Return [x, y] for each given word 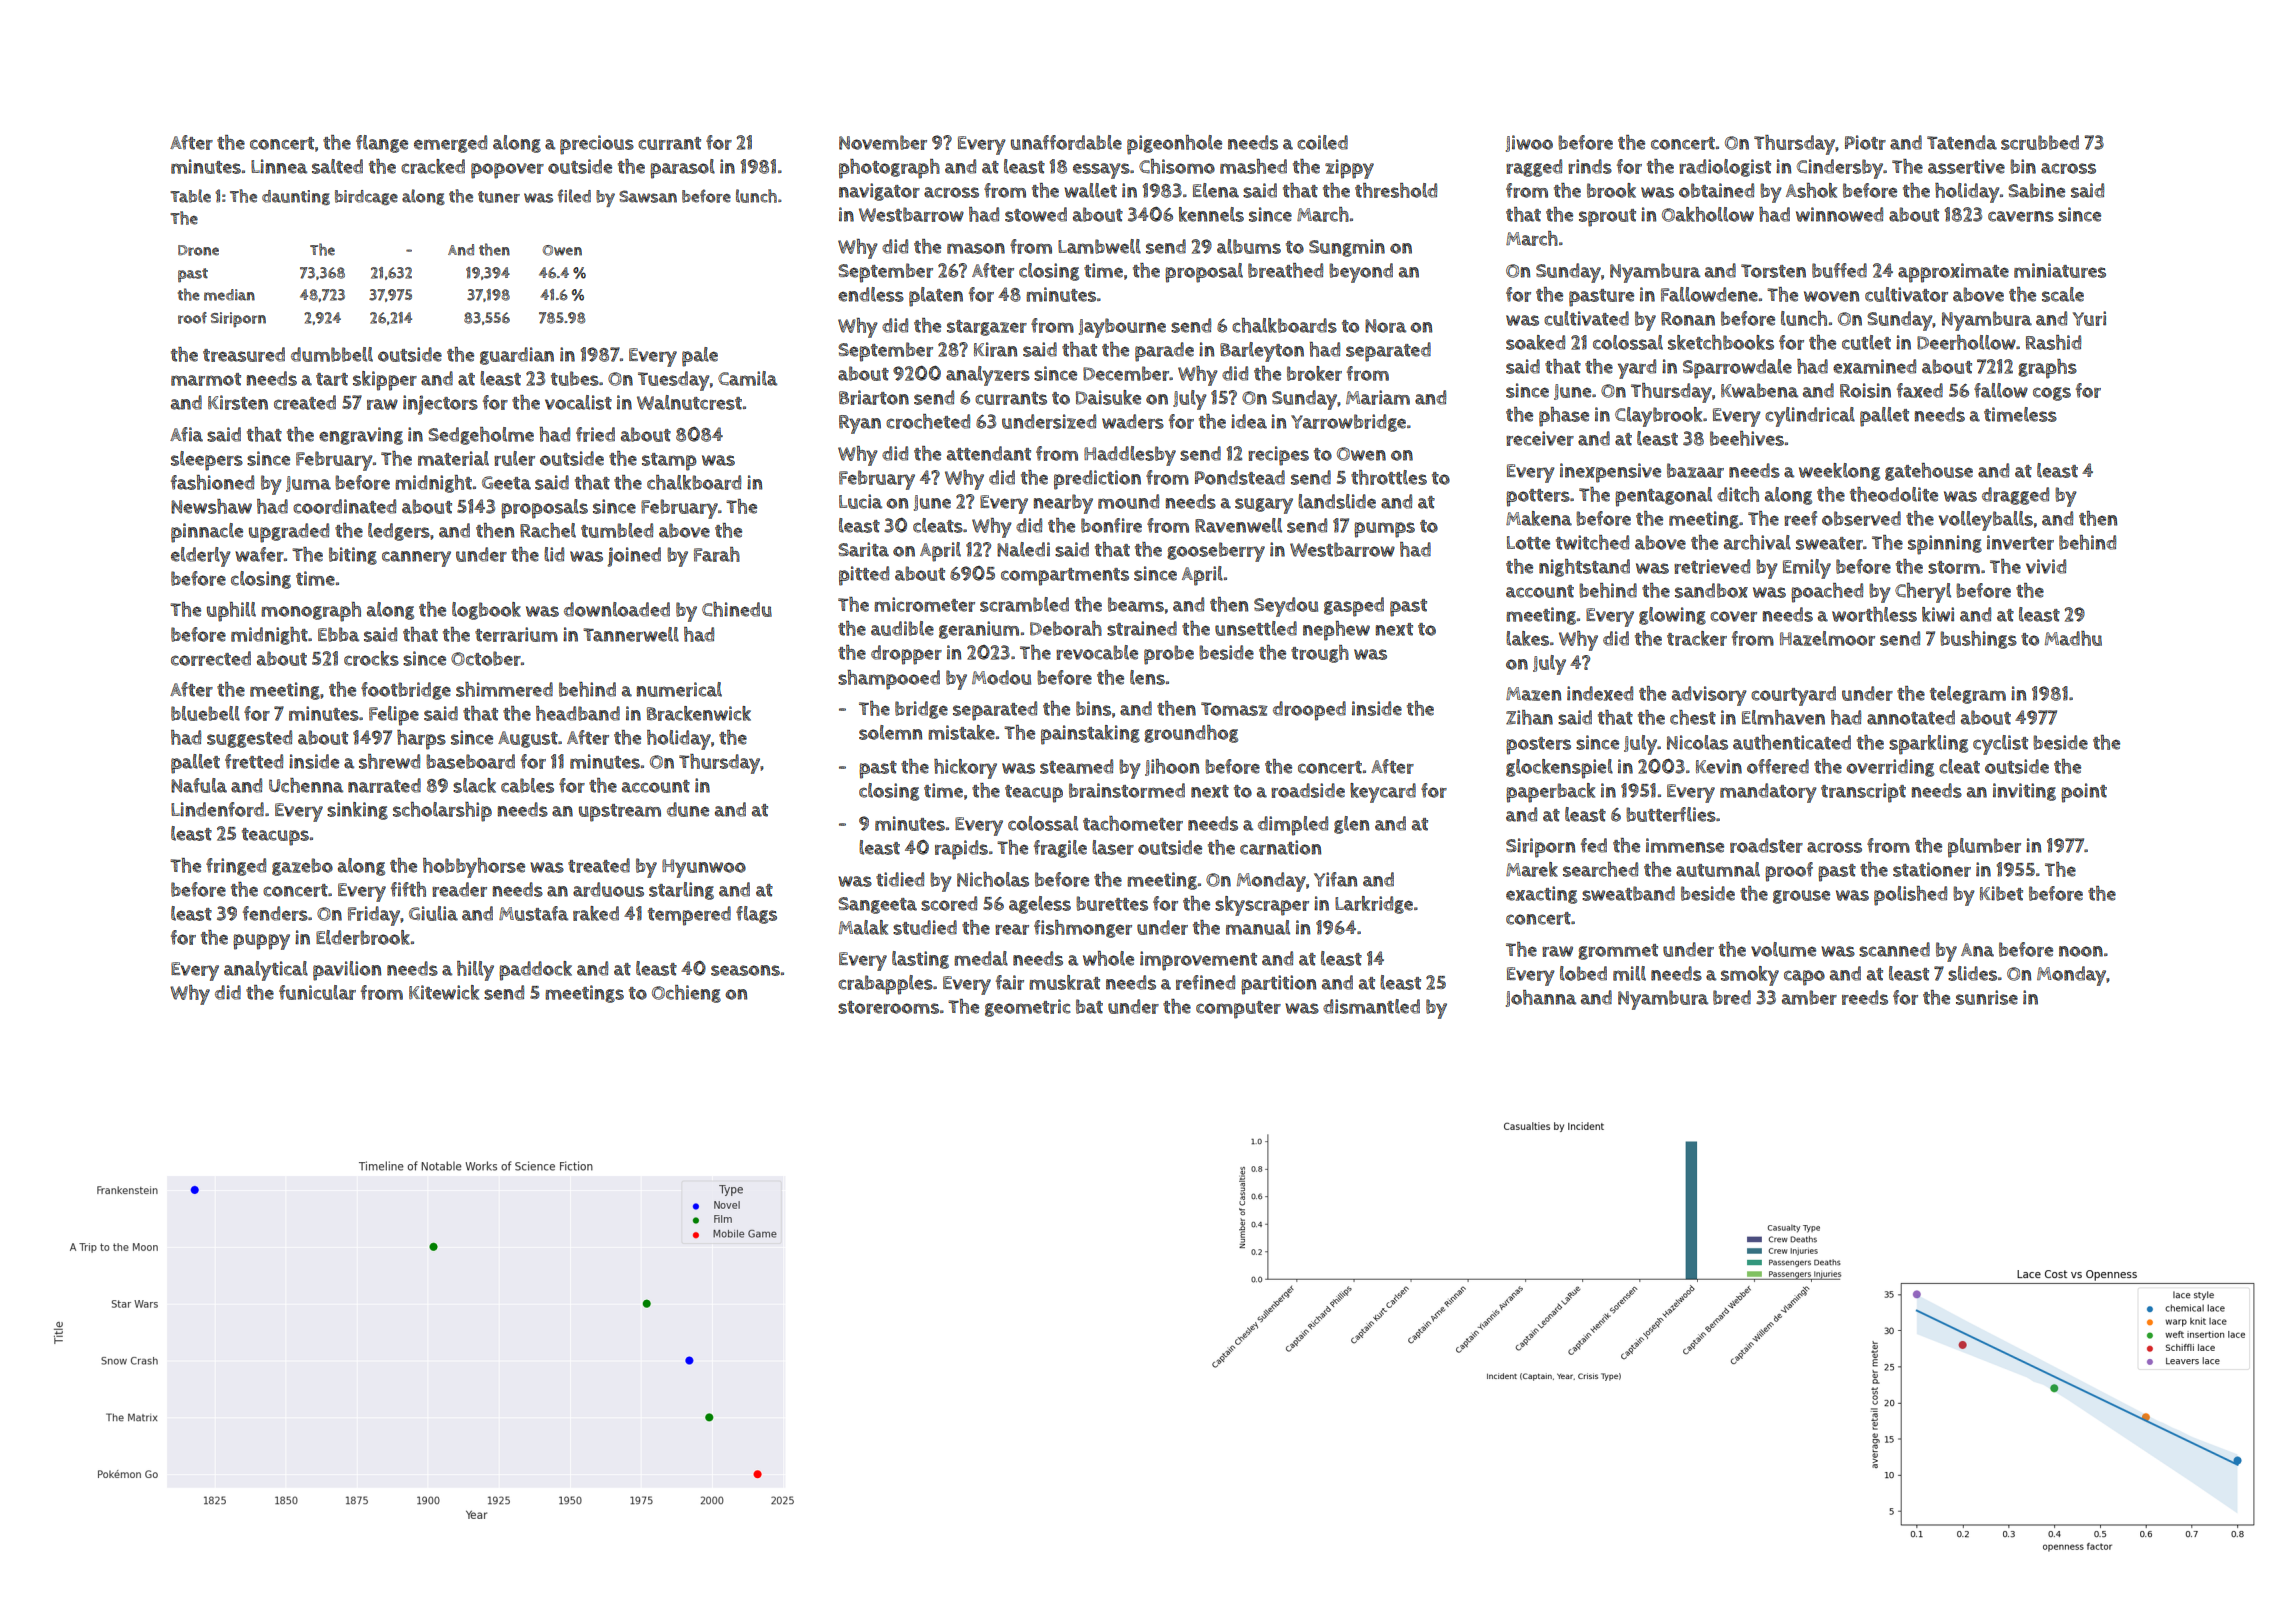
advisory [1709, 696]
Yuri [2089, 318]
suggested [249, 739]
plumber [1984, 848]
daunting [296, 197]
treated [599, 865]
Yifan [1335, 879]
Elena [1216, 190]
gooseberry [1216, 552]
